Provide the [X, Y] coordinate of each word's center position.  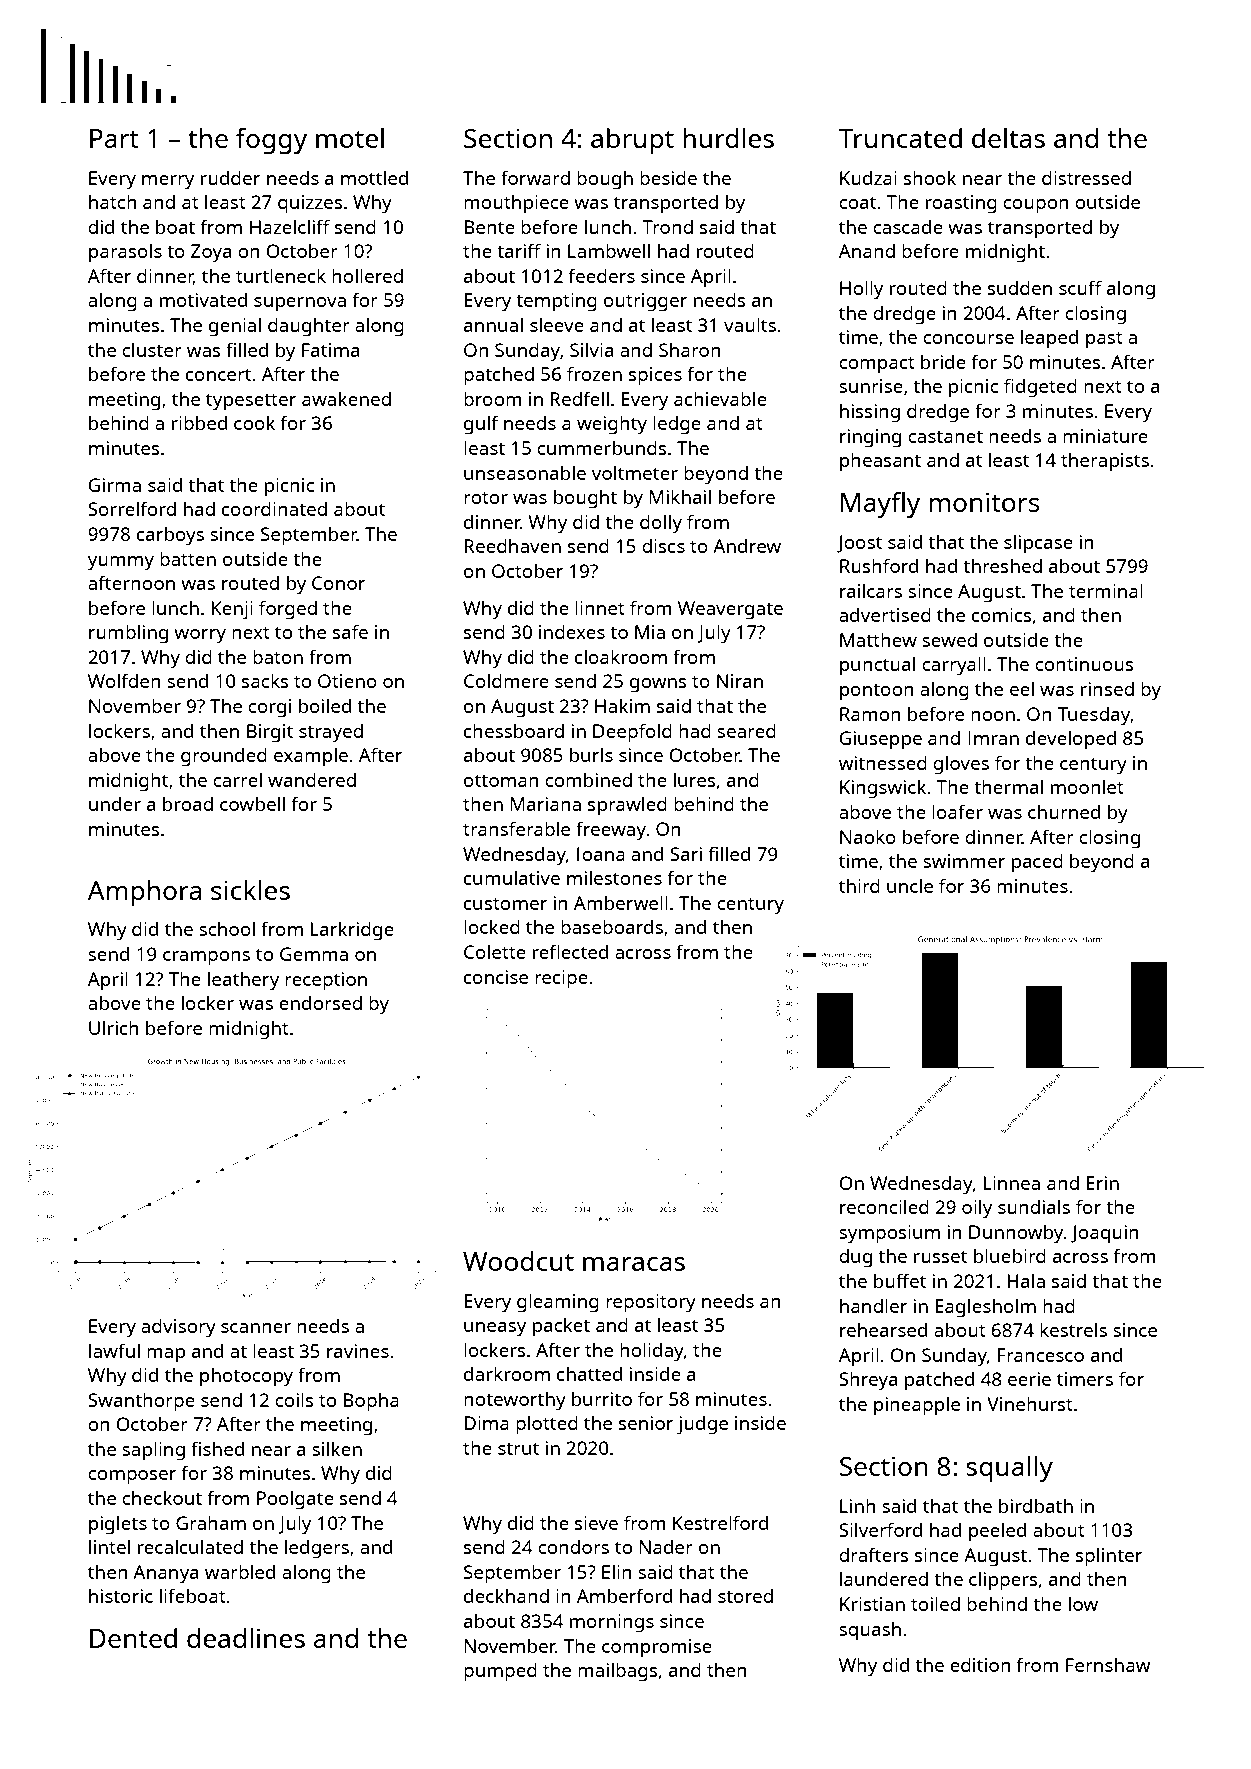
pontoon [876, 692]
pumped [500, 1672]
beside [668, 178]
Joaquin [1104, 1234]
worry [200, 636]
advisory [178, 1328]
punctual [877, 666]
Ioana [601, 854]
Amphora [144, 893]
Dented [133, 1638]
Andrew [747, 546]
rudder [230, 178]
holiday [652, 1352]
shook [930, 177]
